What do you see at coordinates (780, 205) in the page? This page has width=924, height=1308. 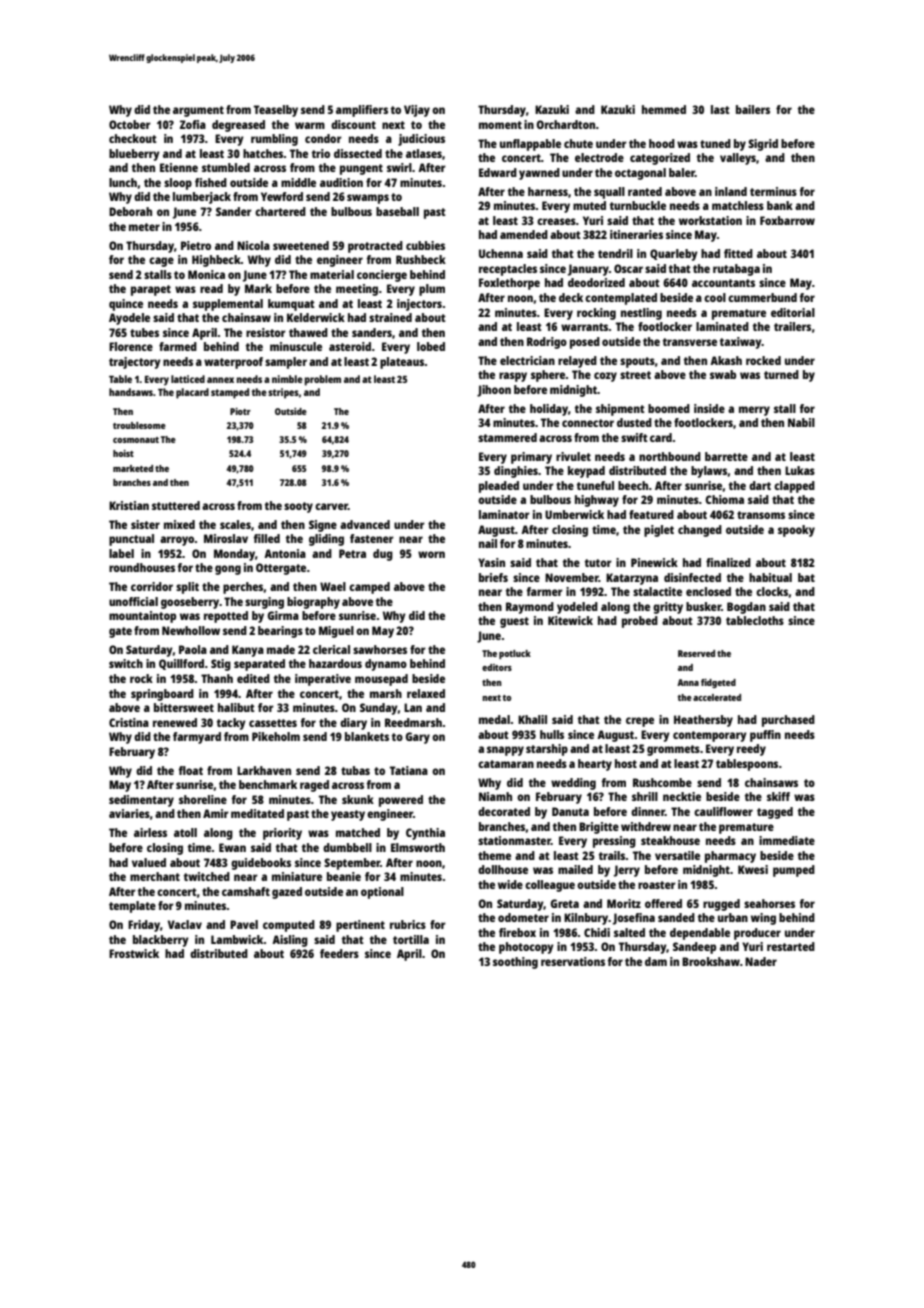 I see `bank` at bounding box center [780, 205].
